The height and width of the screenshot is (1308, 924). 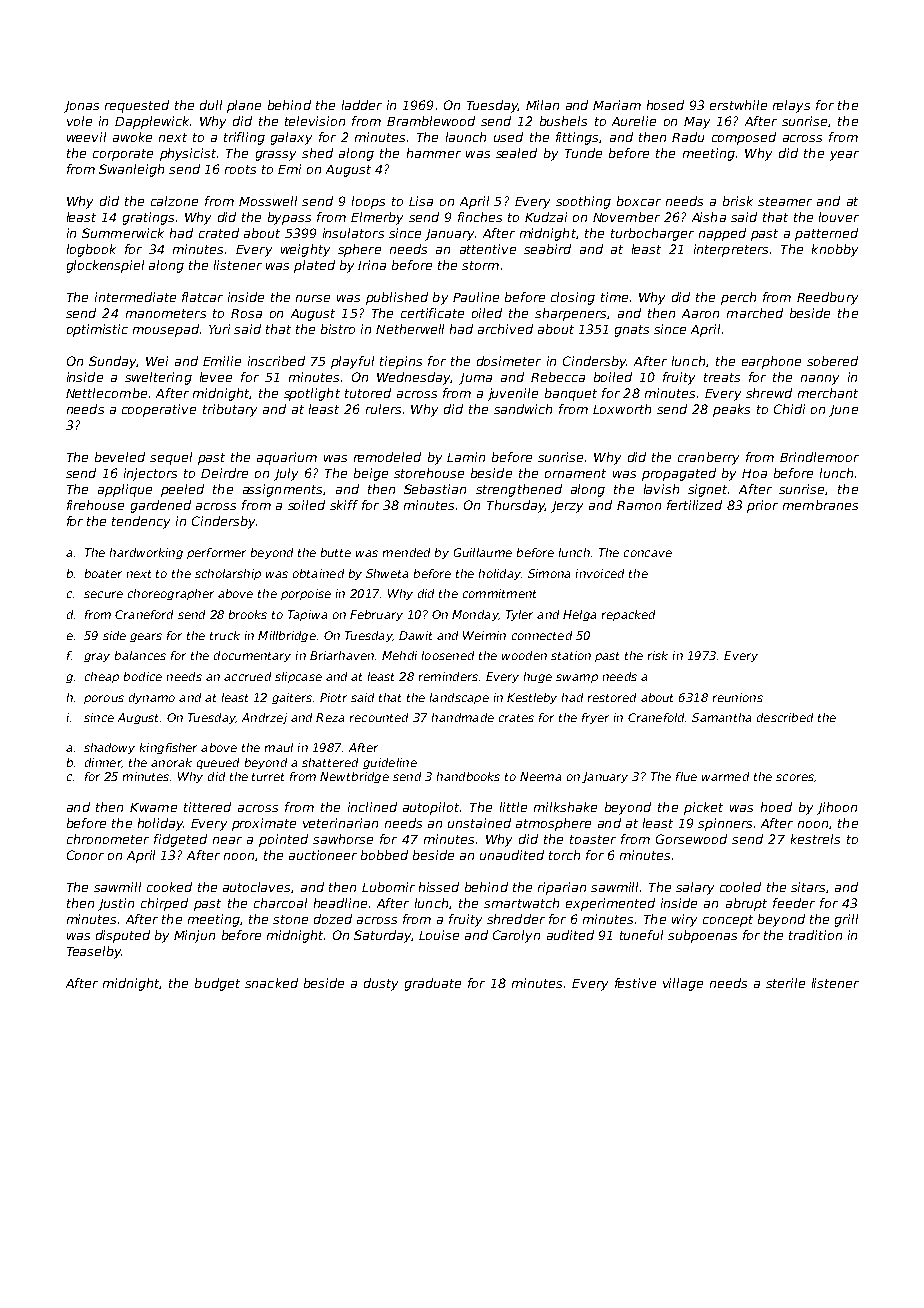 What do you see at coordinates (169, 887) in the screenshot?
I see `cooked` at bounding box center [169, 887].
